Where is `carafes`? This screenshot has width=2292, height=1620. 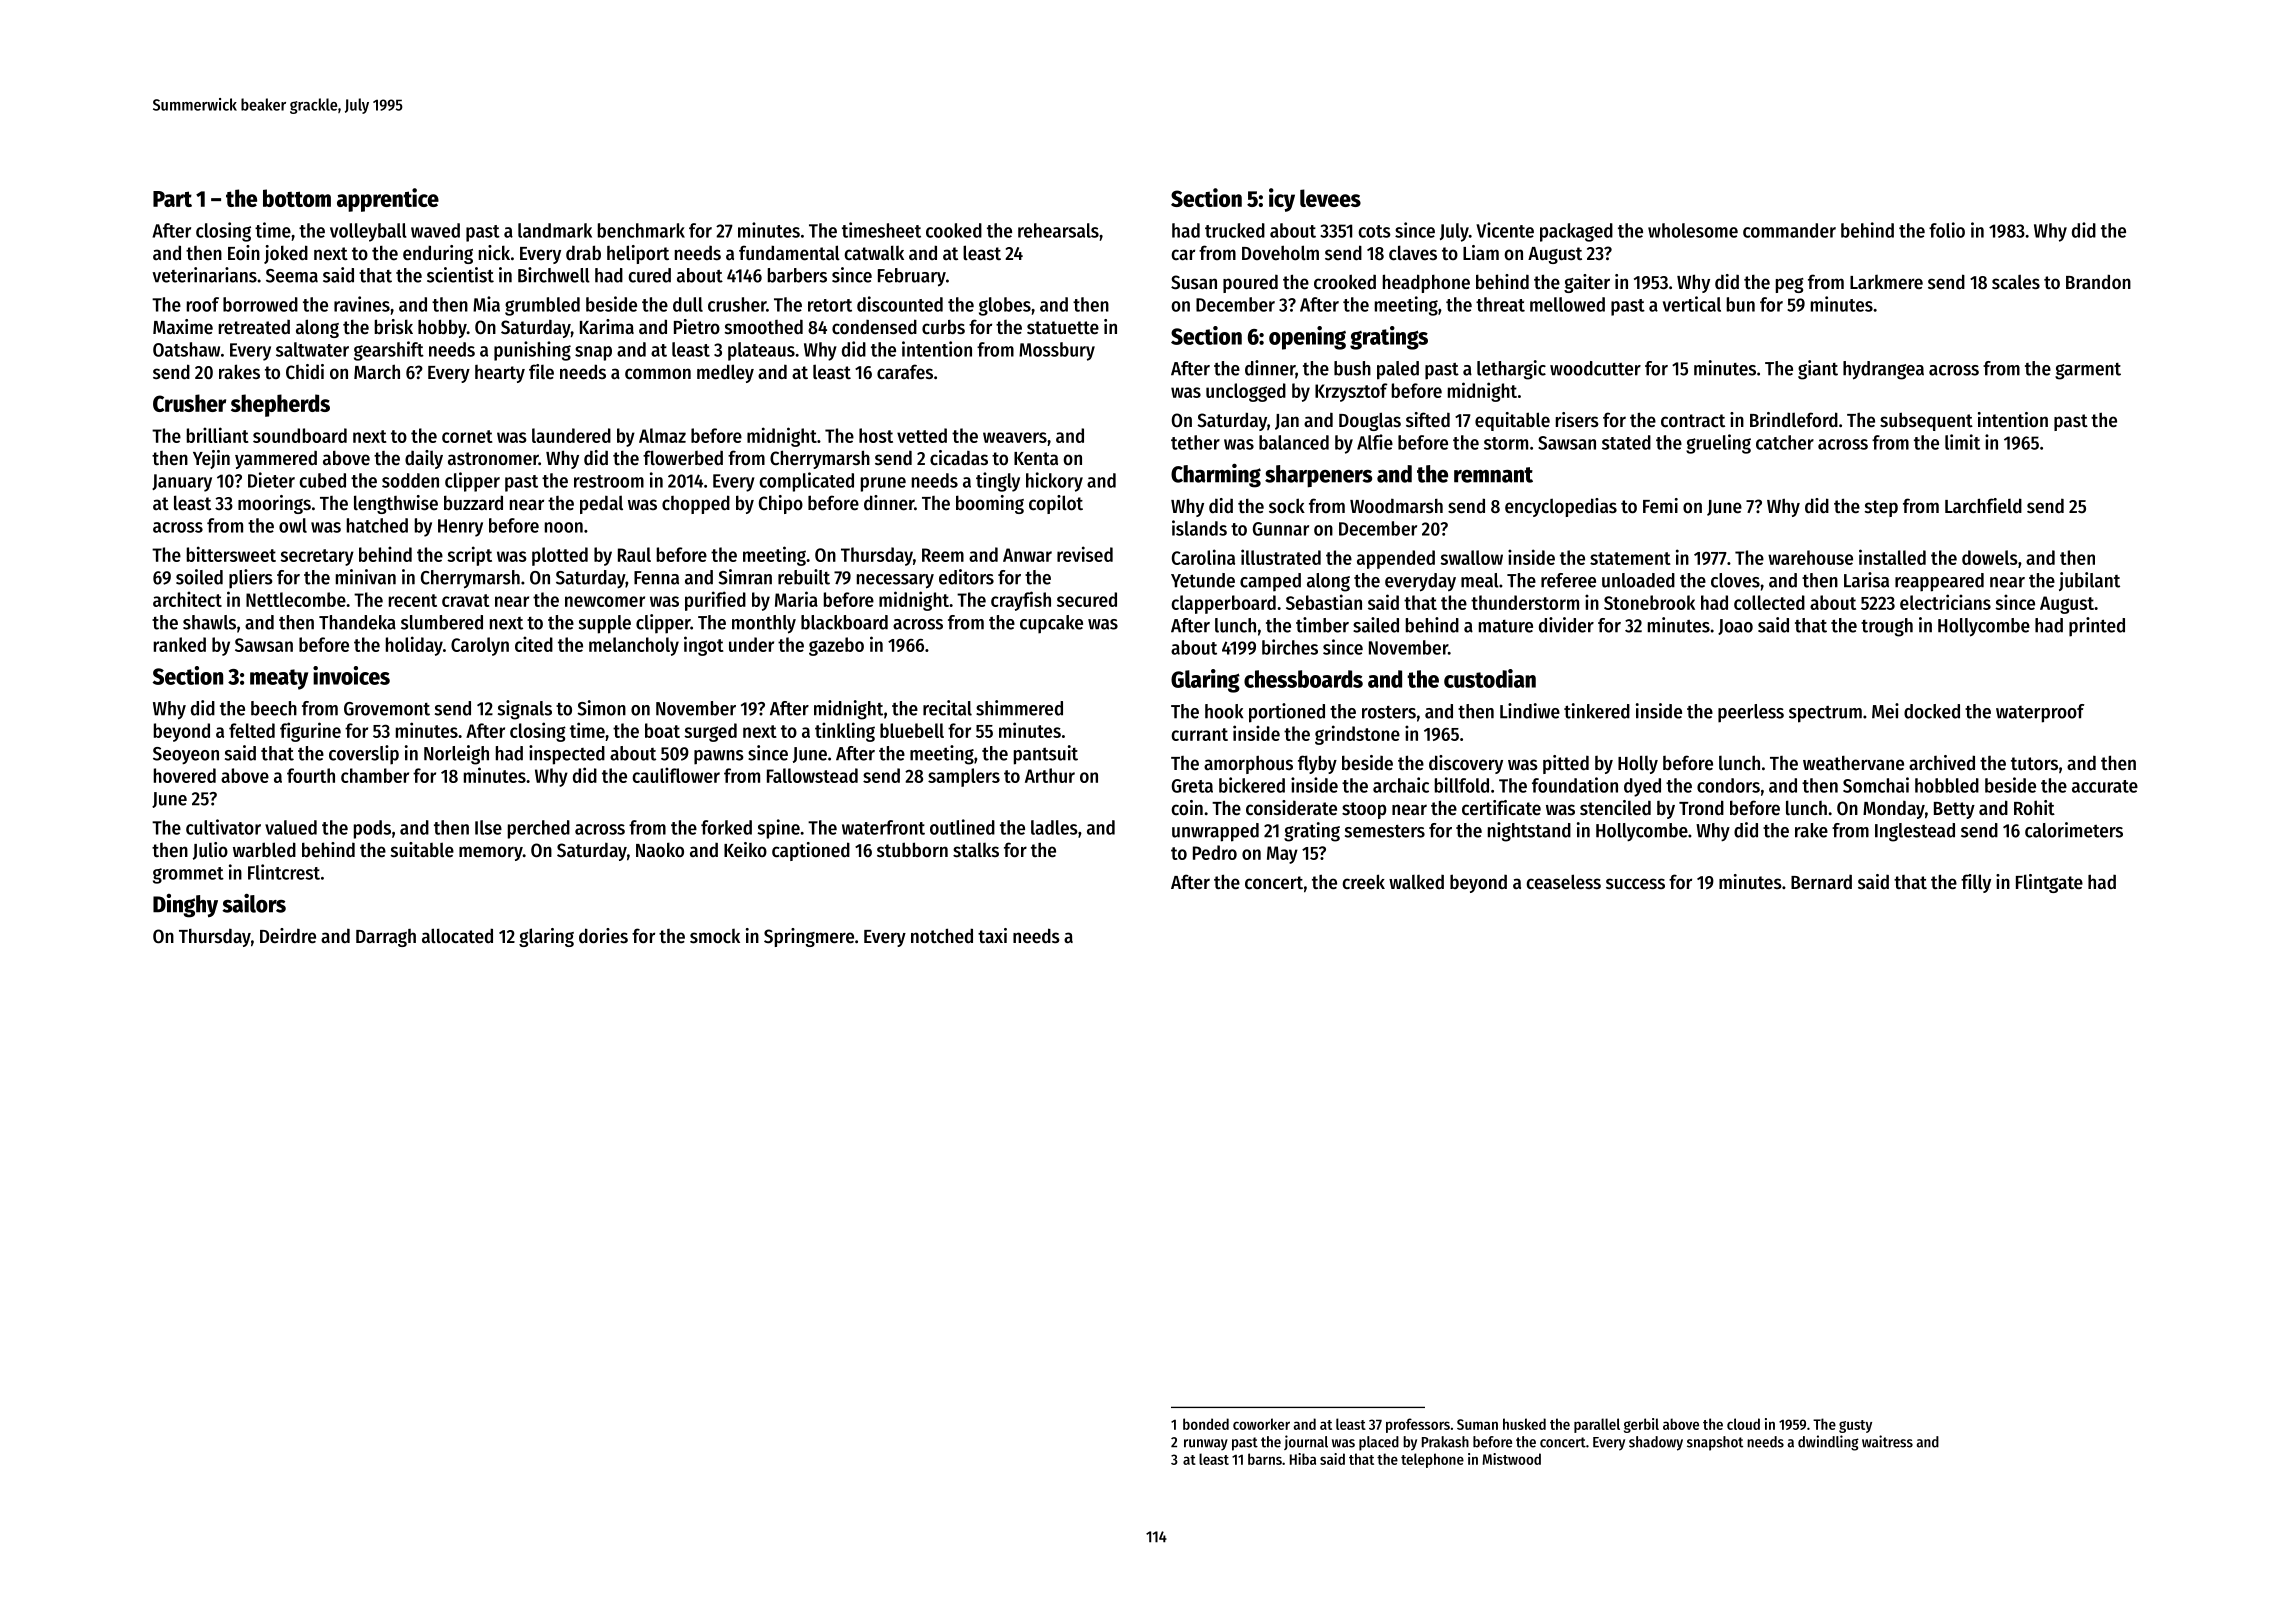
carafes is located at coordinates (905, 372).
